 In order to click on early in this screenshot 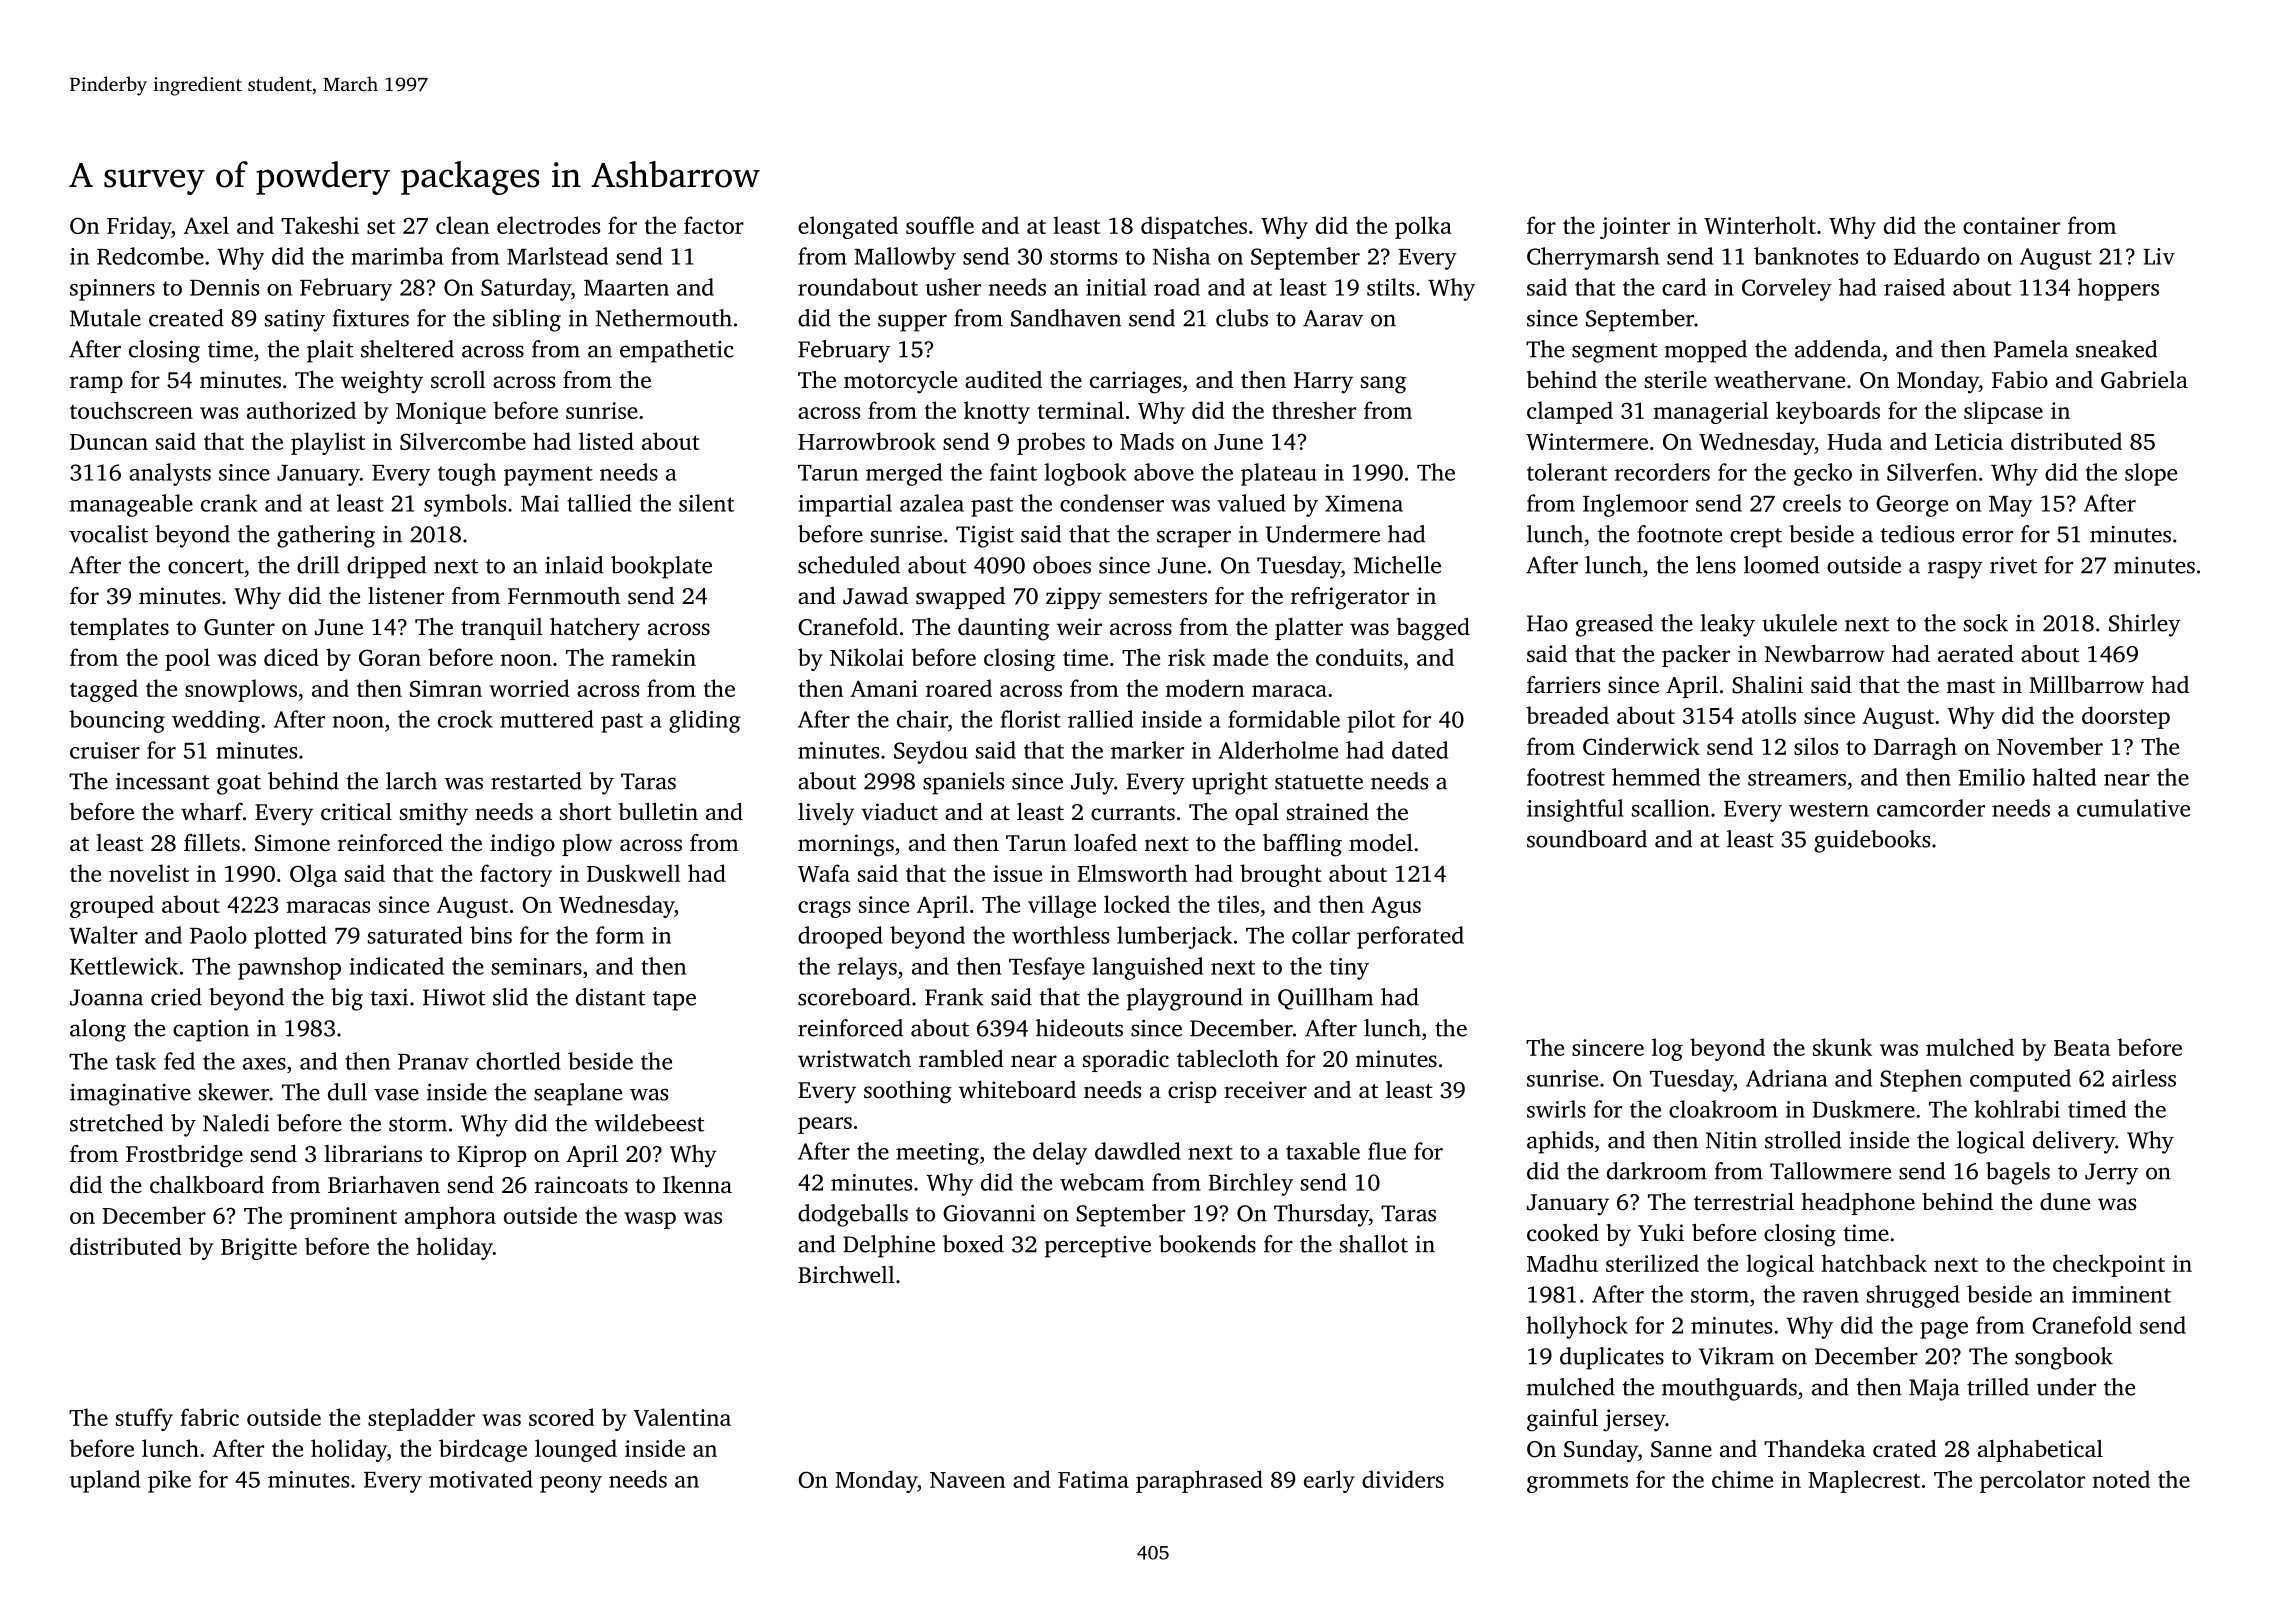, I will do `click(1329, 1481)`.
